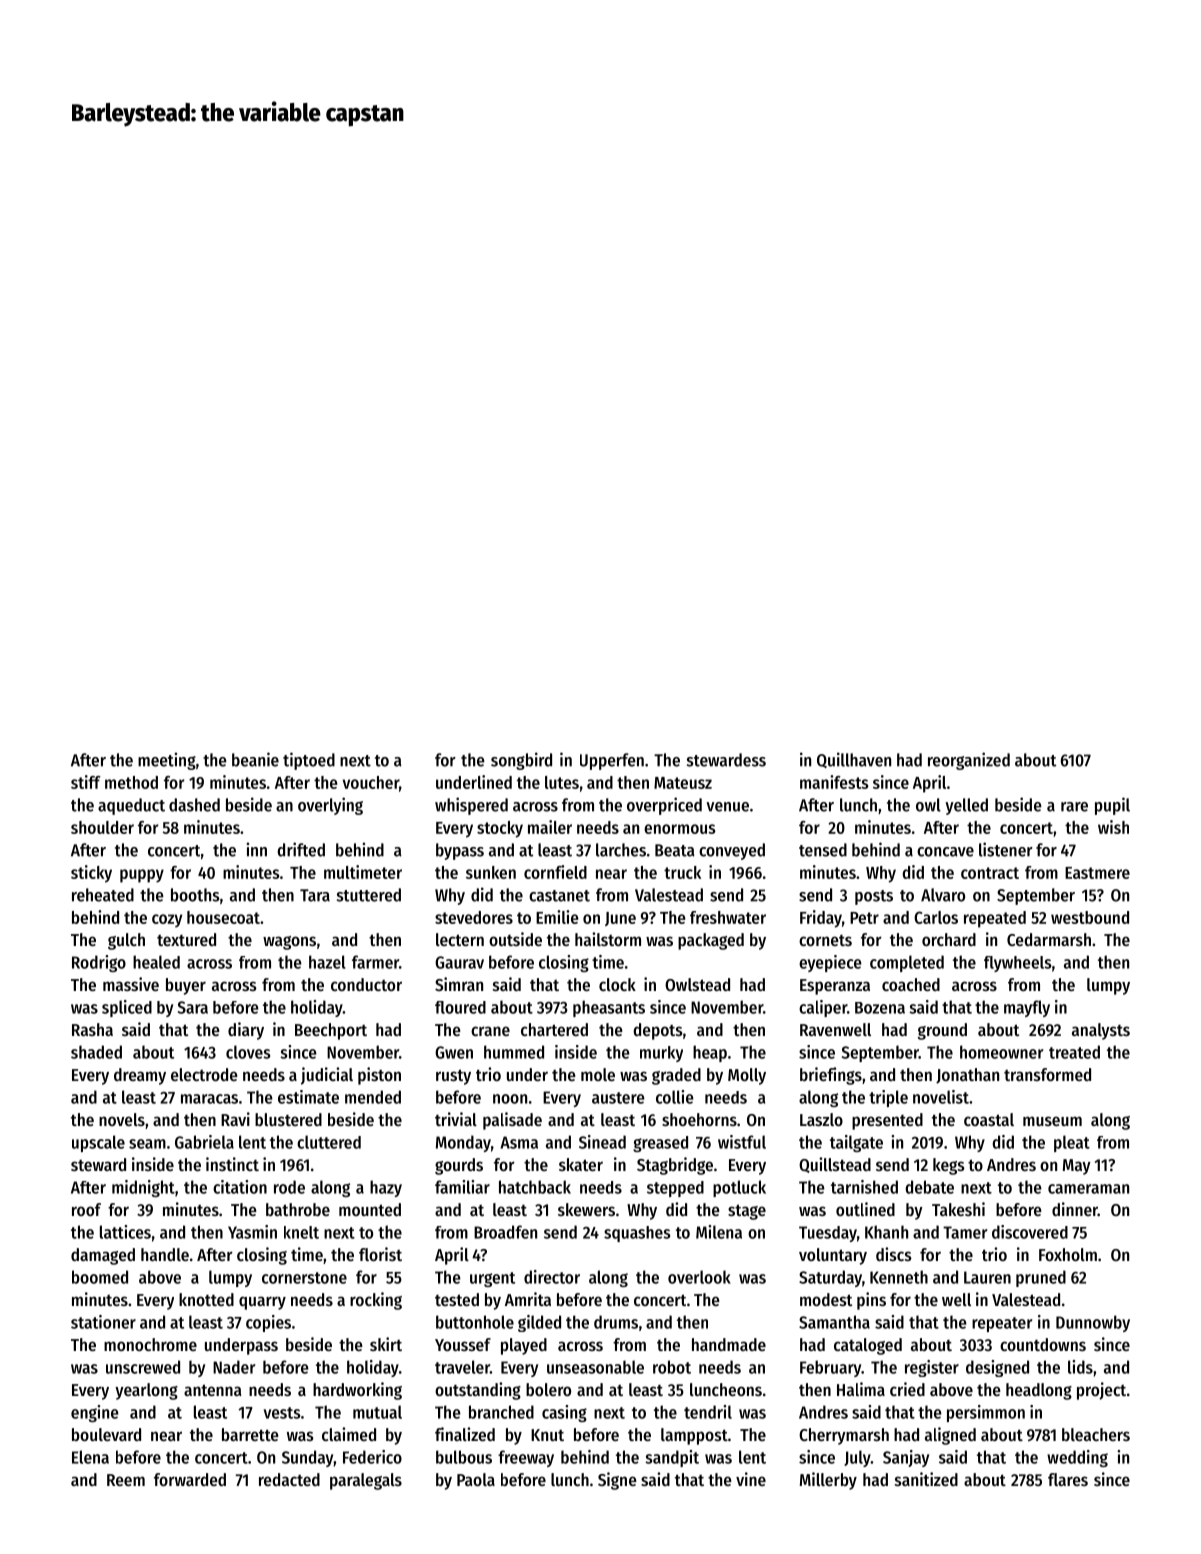 This image has width=1201, height=1554. What do you see at coordinates (143, 1188) in the image?
I see `midnight` at bounding box center [143, 1188].
